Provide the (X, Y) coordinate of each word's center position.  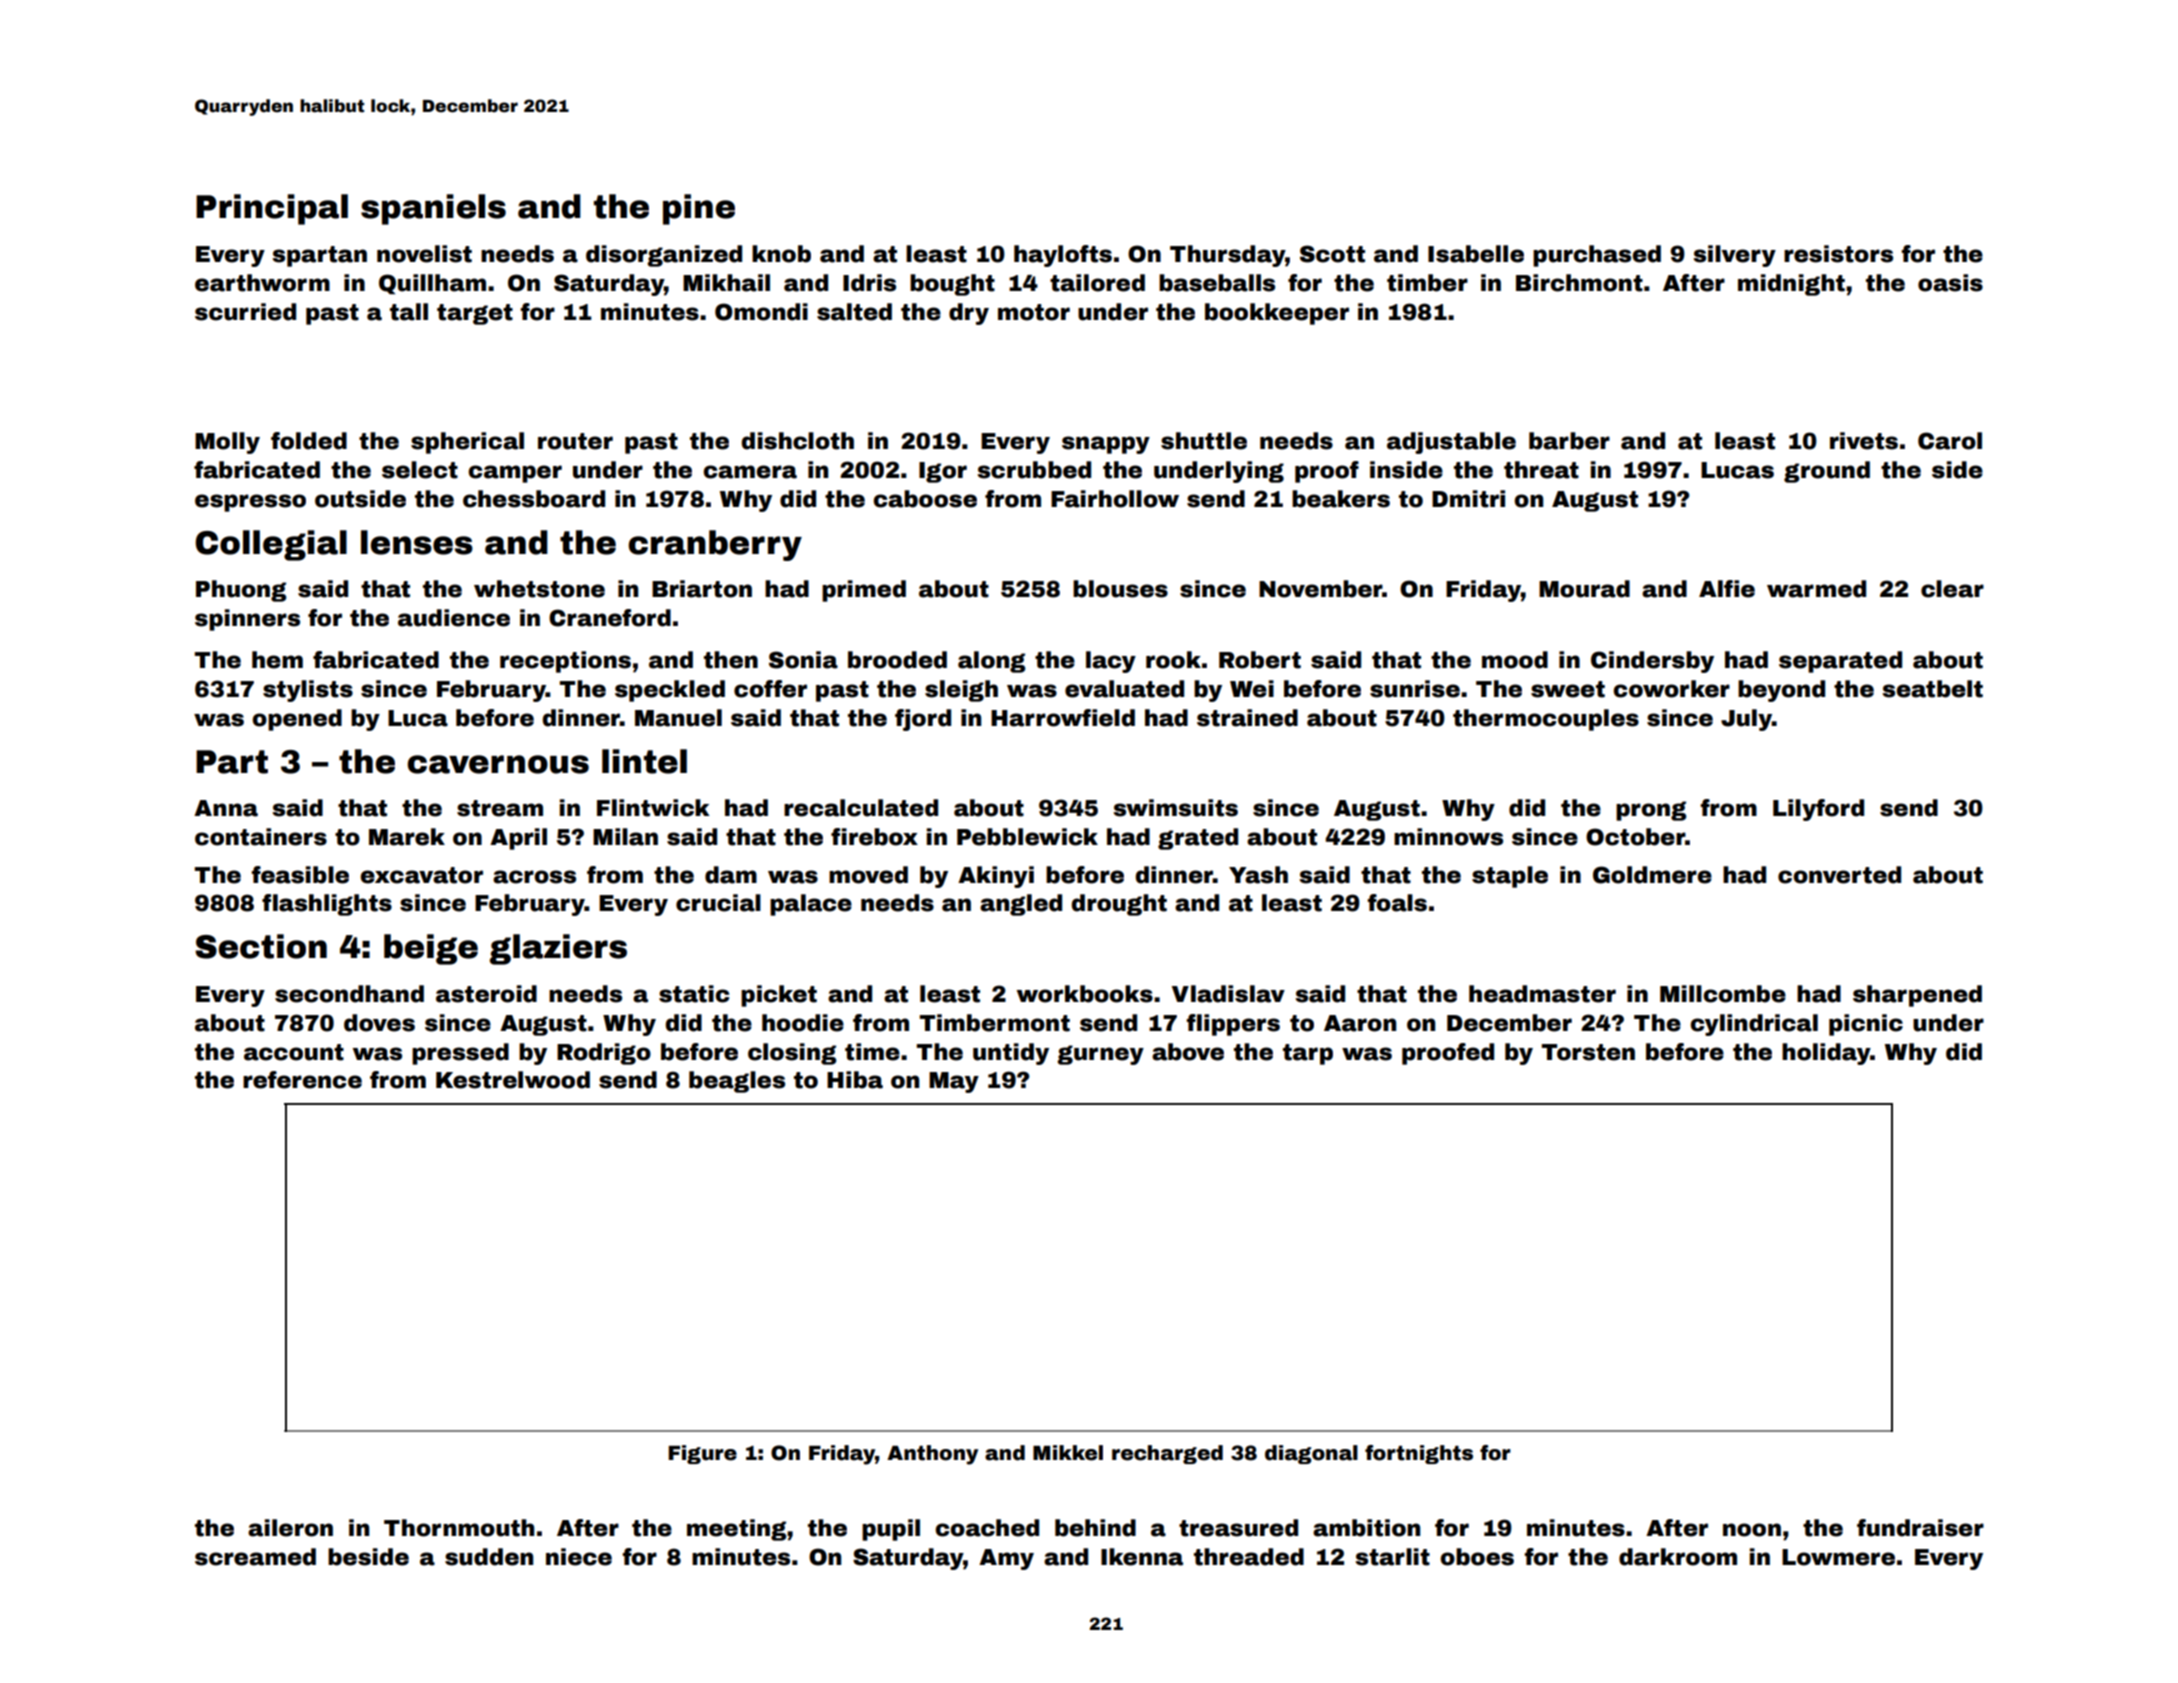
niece (579, 1557)
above (1188, 1052)
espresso (250, 503)
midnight (1791, 285)
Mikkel (1068, 1453)
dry (969, 314)
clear (1952, 589)
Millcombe (1723, 994)
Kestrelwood (513, 1080)
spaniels (433, 209)
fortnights (1419, 1454)
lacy (1111, 662)
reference (302, 1080)
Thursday (1227, 256)
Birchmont (1579, 283)
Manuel (678, 718)
